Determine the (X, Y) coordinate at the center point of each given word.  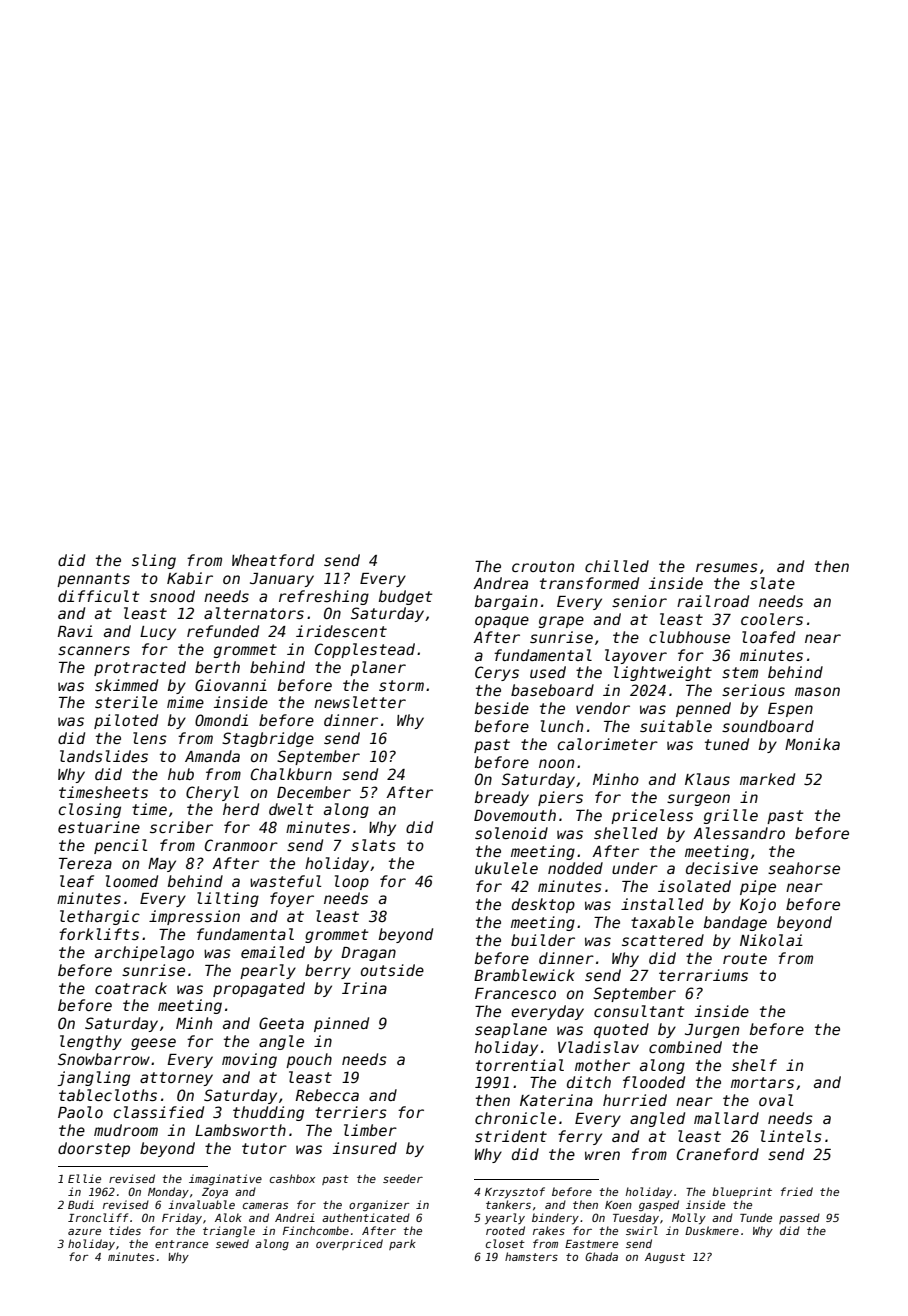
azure (84, 1232)
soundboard (768, 726)
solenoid (511, 833)
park (402, 1244)
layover (636, 656)
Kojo (758, 905)
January (282, 580)
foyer (292, 899)
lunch (562, 726)
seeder (403, 1178)
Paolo (80, 1112)
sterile (126, 702)
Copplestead (365, 650)
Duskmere (712, 1230)
